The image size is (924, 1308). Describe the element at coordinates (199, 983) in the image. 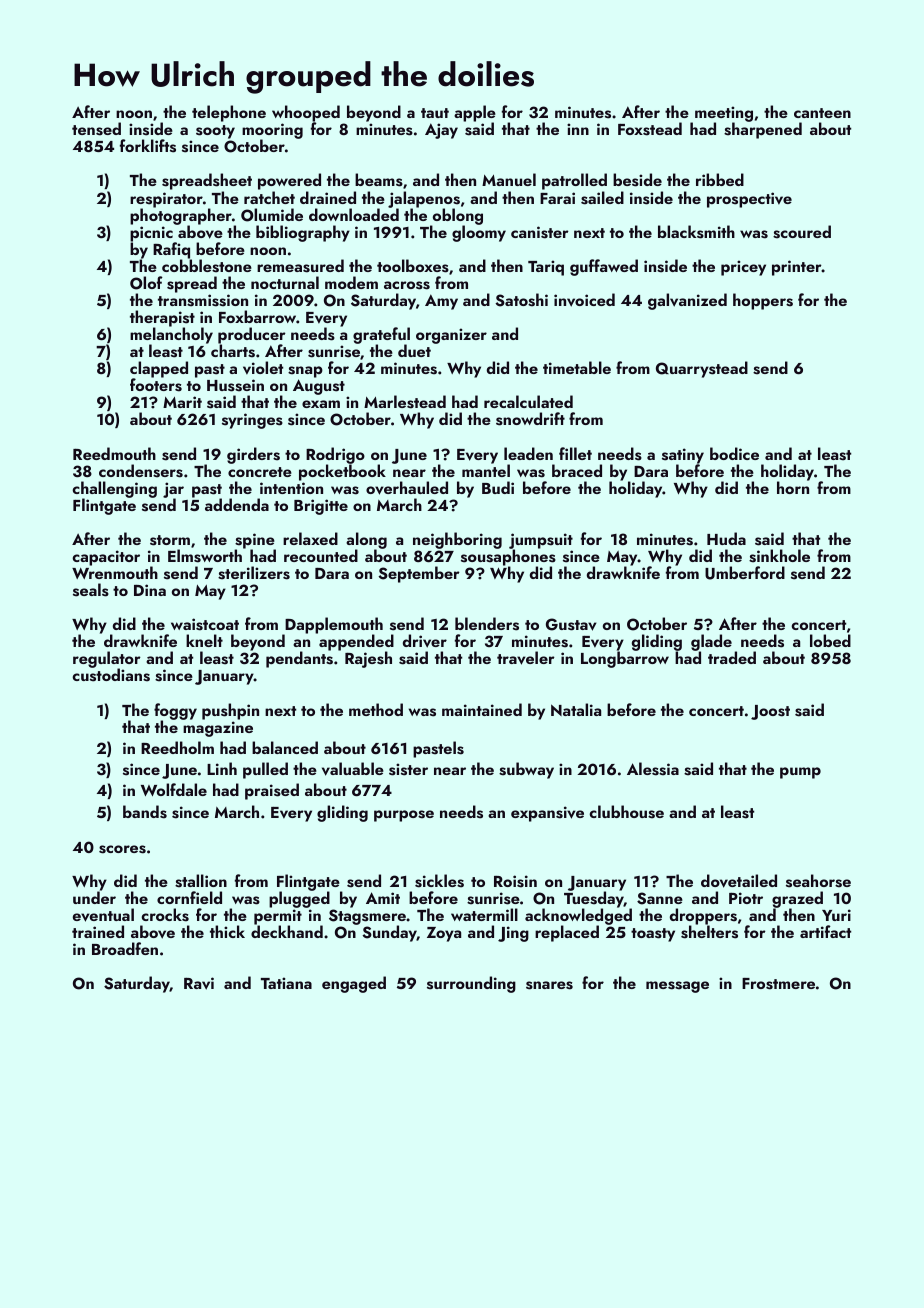

I see `Ravi` at that location.
